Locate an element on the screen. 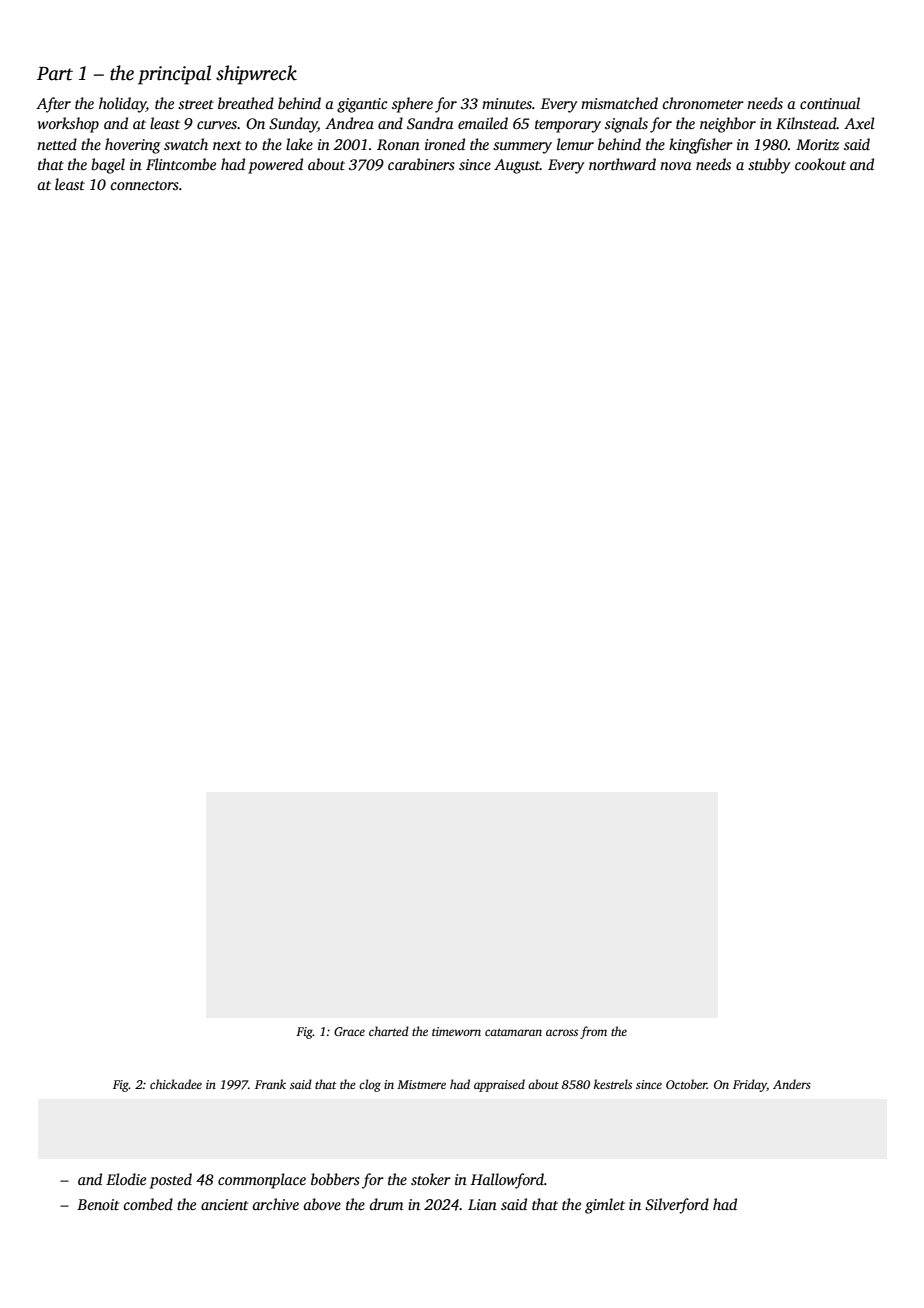 The image size is (924, 1308). Part is located at coordinates (55, 74).
